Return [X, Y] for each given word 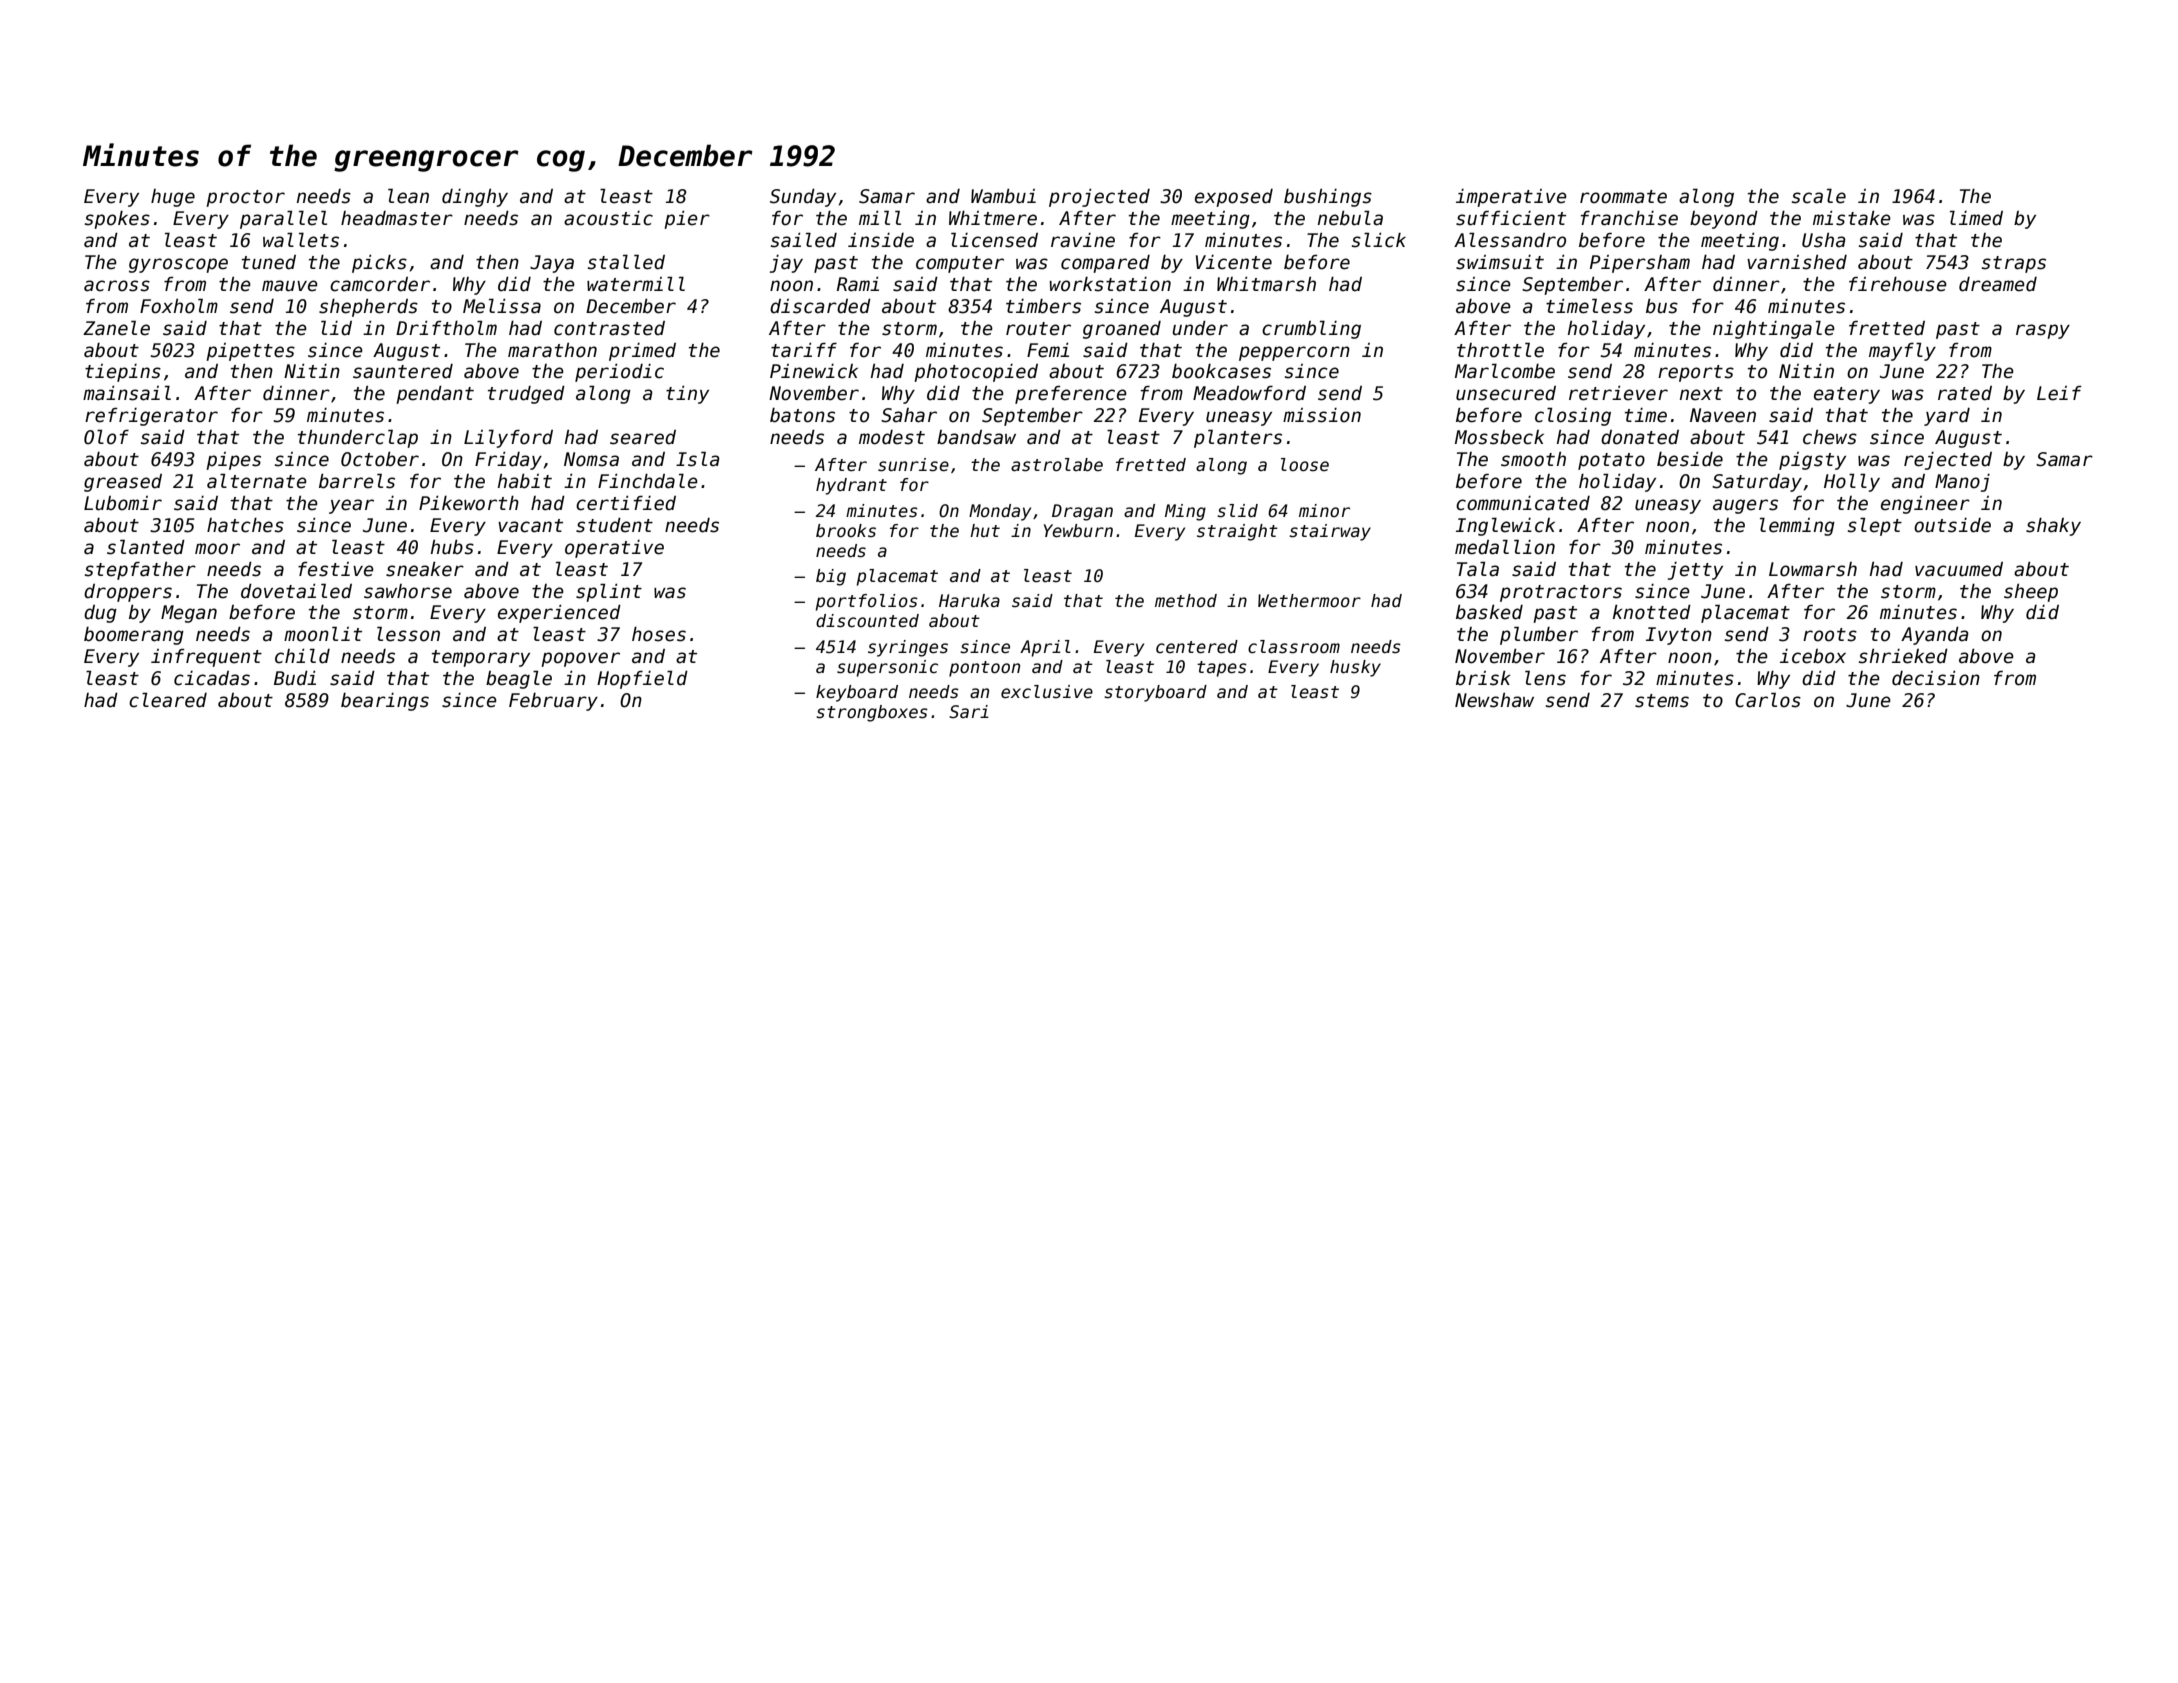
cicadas [212, 678]
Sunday [803, 198]
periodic [619, 373]
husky [1355, 668]
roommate [1623, 197]
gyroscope [178, 265]
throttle [1500, 350]
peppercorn [1294, 353]
